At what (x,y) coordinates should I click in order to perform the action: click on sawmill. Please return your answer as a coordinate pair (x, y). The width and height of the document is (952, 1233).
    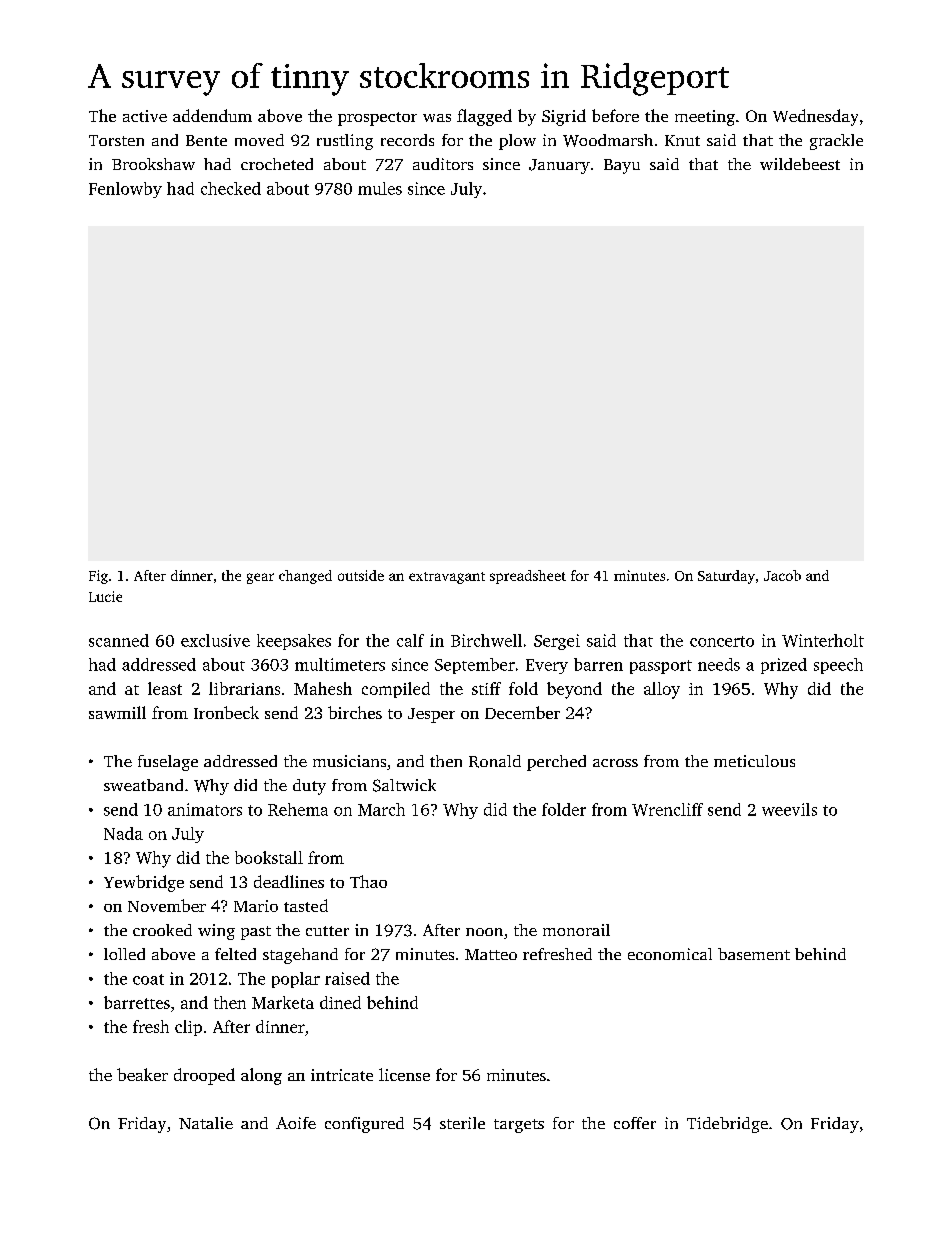
    Looking at the image, I should click on (117, 712).
